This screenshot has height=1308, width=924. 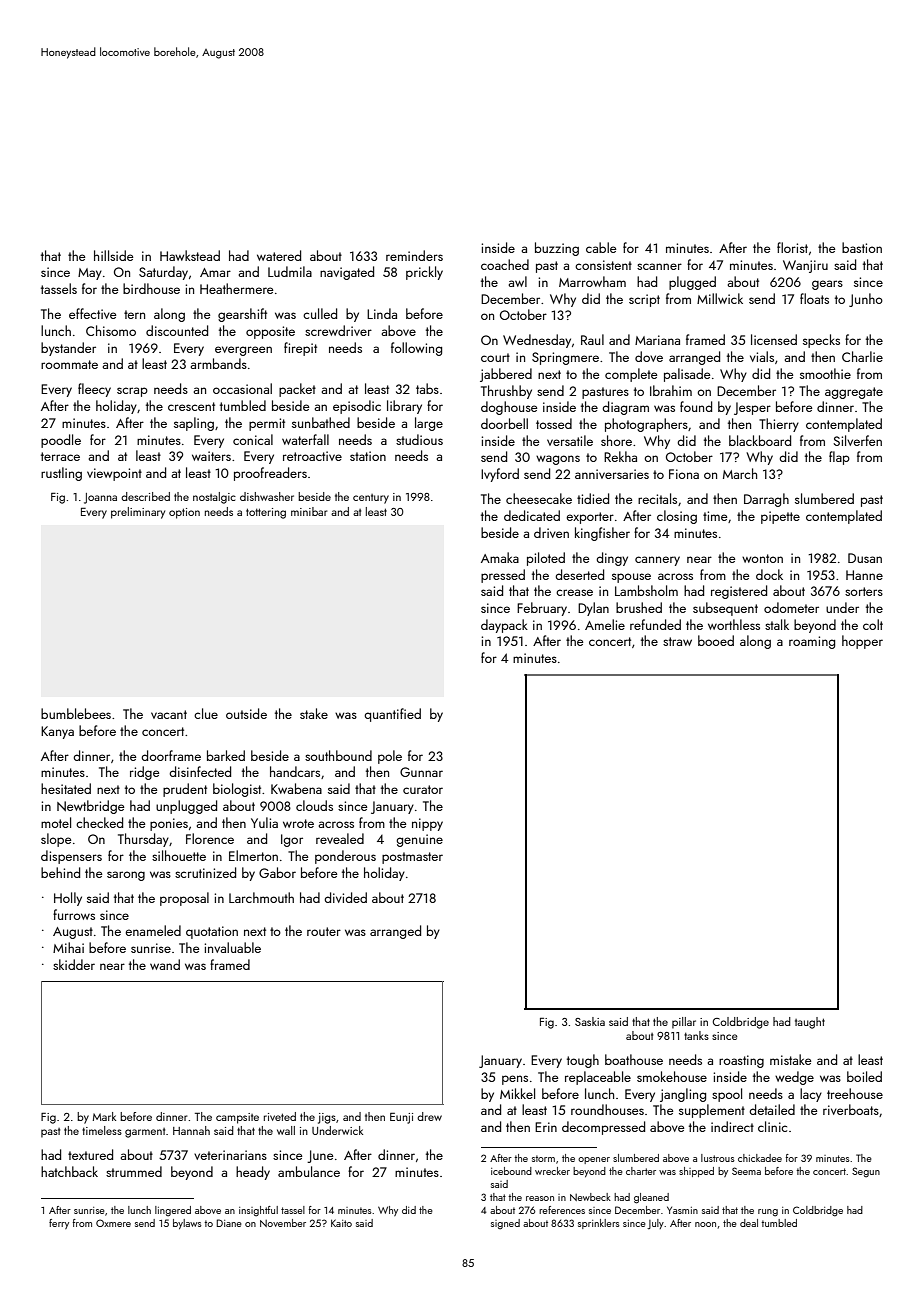 I want to click on Mark, so click(x=104, y=1116).
